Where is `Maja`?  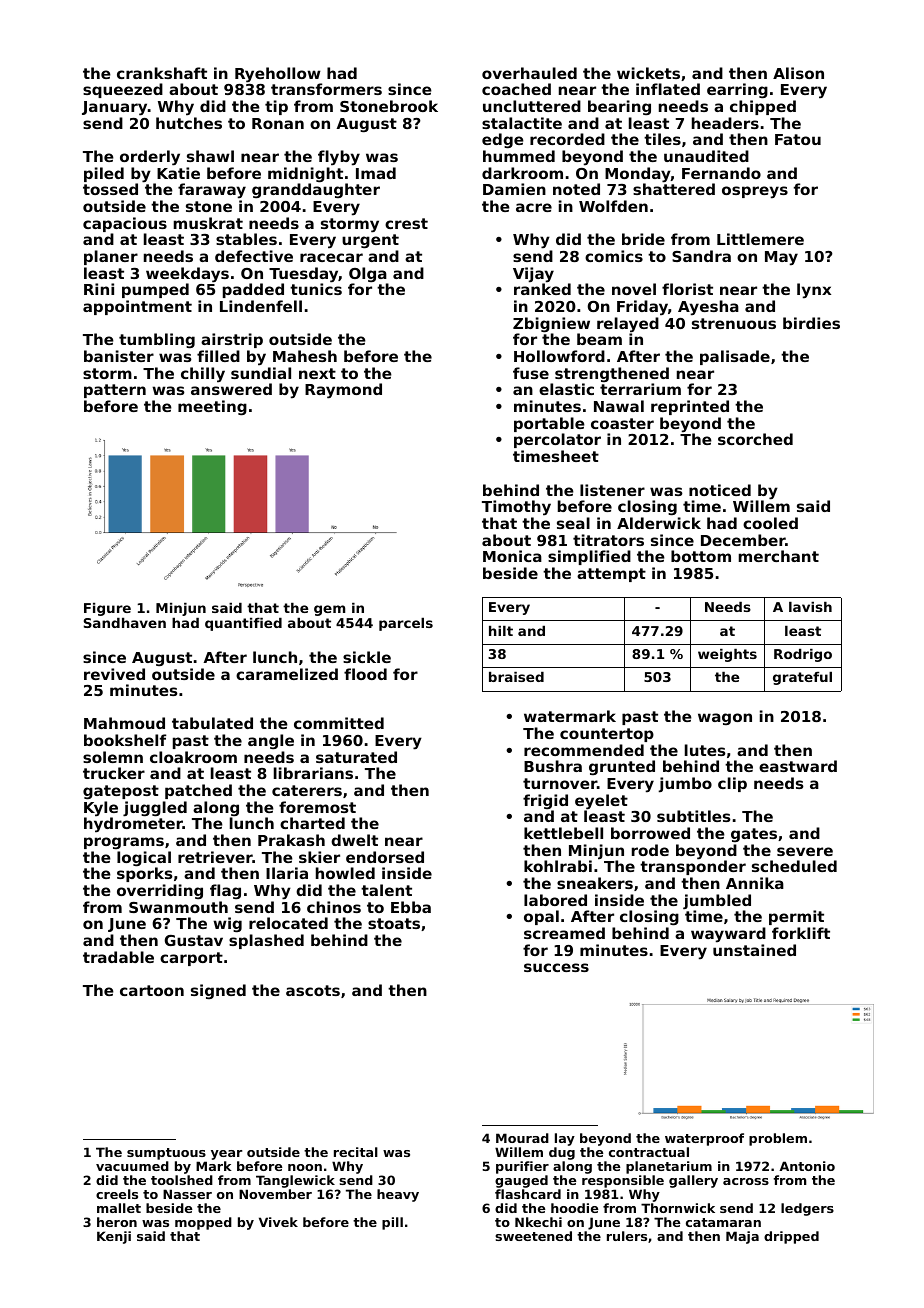 Maja is located at coordinates (742, 1237).
